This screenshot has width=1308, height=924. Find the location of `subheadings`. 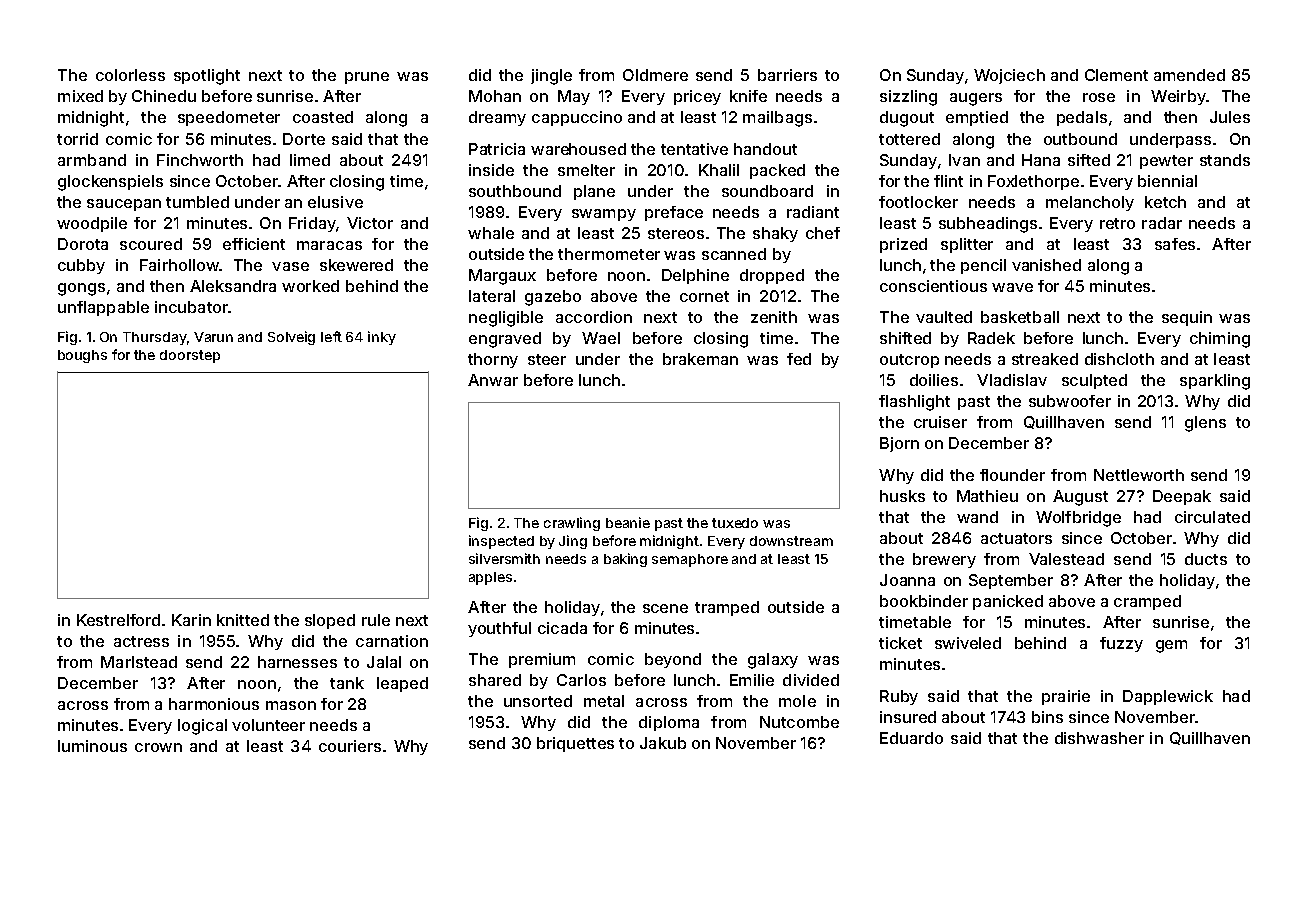

subheadings is located at coordinates (988, 225).
